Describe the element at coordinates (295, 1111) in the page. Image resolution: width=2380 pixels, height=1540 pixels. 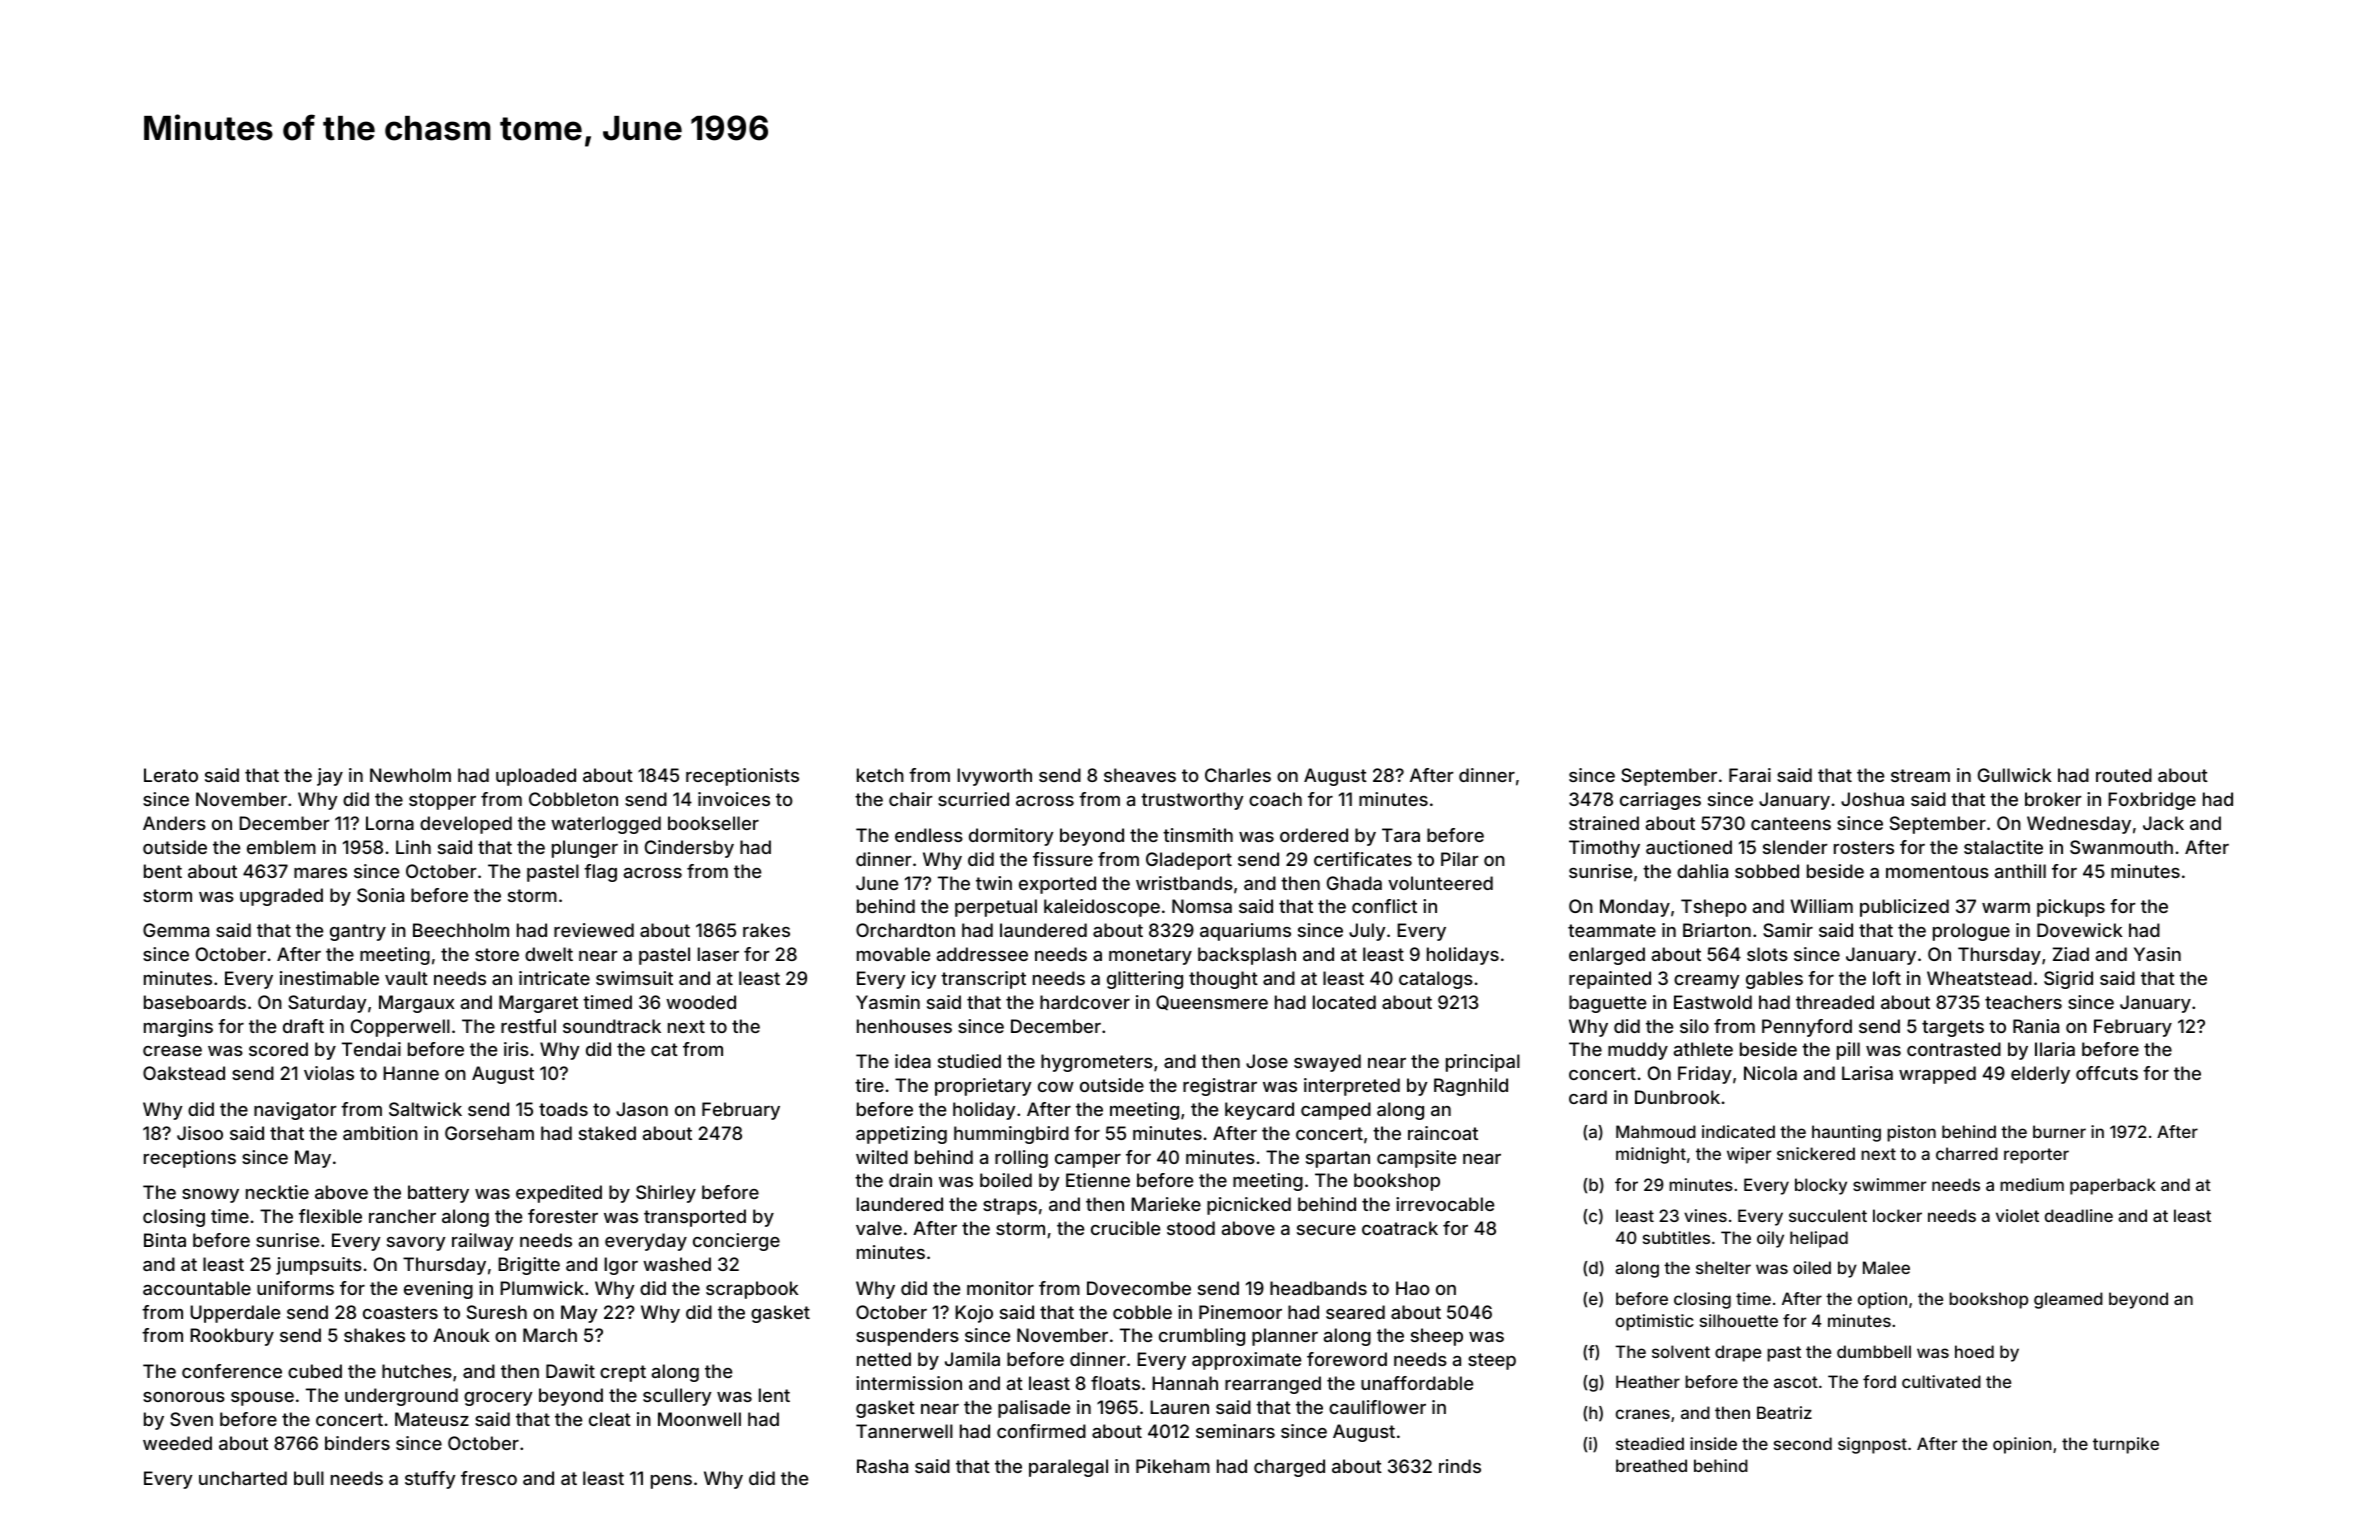
I see `navigator` at that location.
